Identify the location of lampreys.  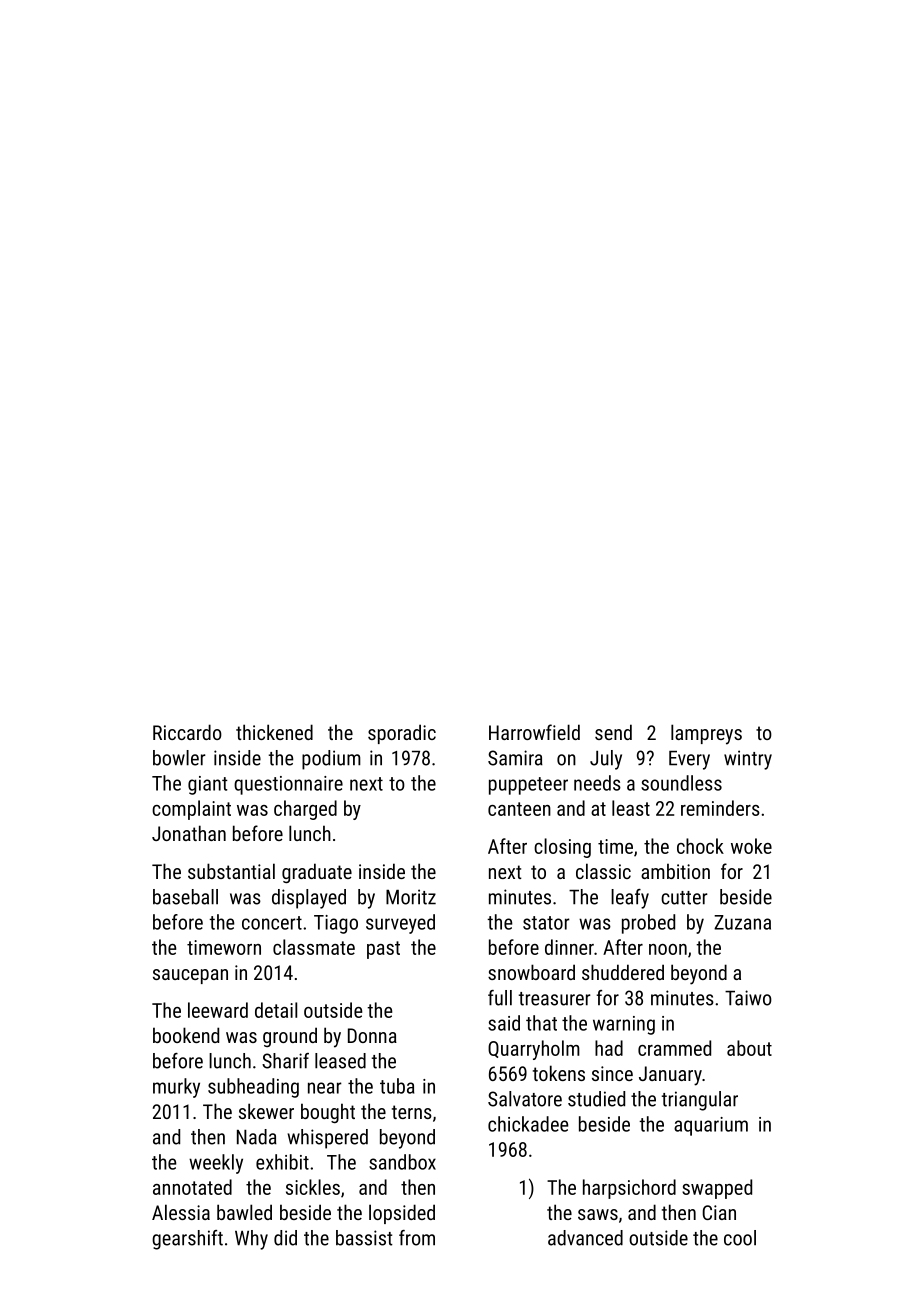
(706, 734).
